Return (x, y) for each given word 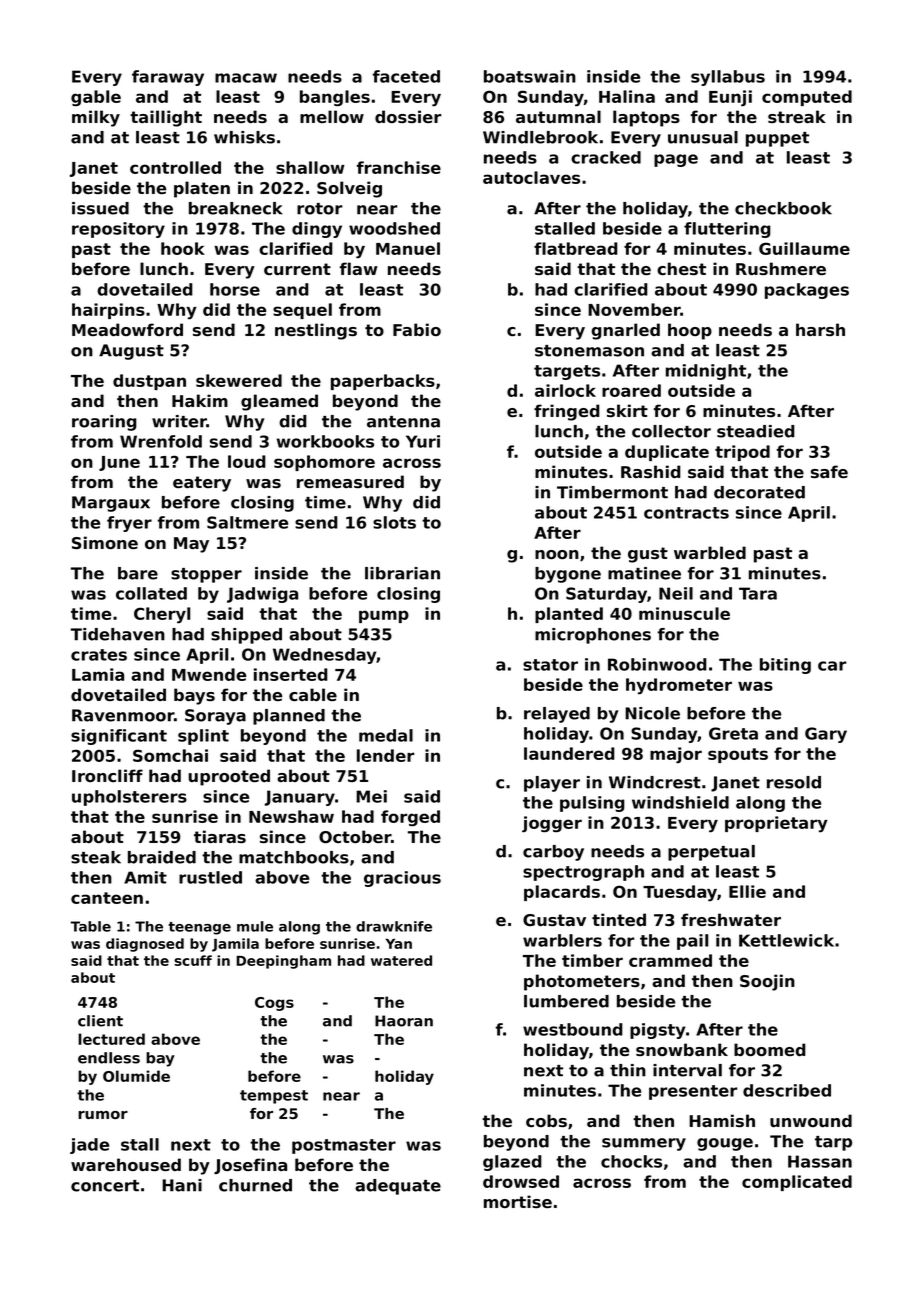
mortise (518, 1201)
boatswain (530, 76)
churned (255, 1185)
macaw (246, 78)
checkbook (783, 208)
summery (644, 1144)
